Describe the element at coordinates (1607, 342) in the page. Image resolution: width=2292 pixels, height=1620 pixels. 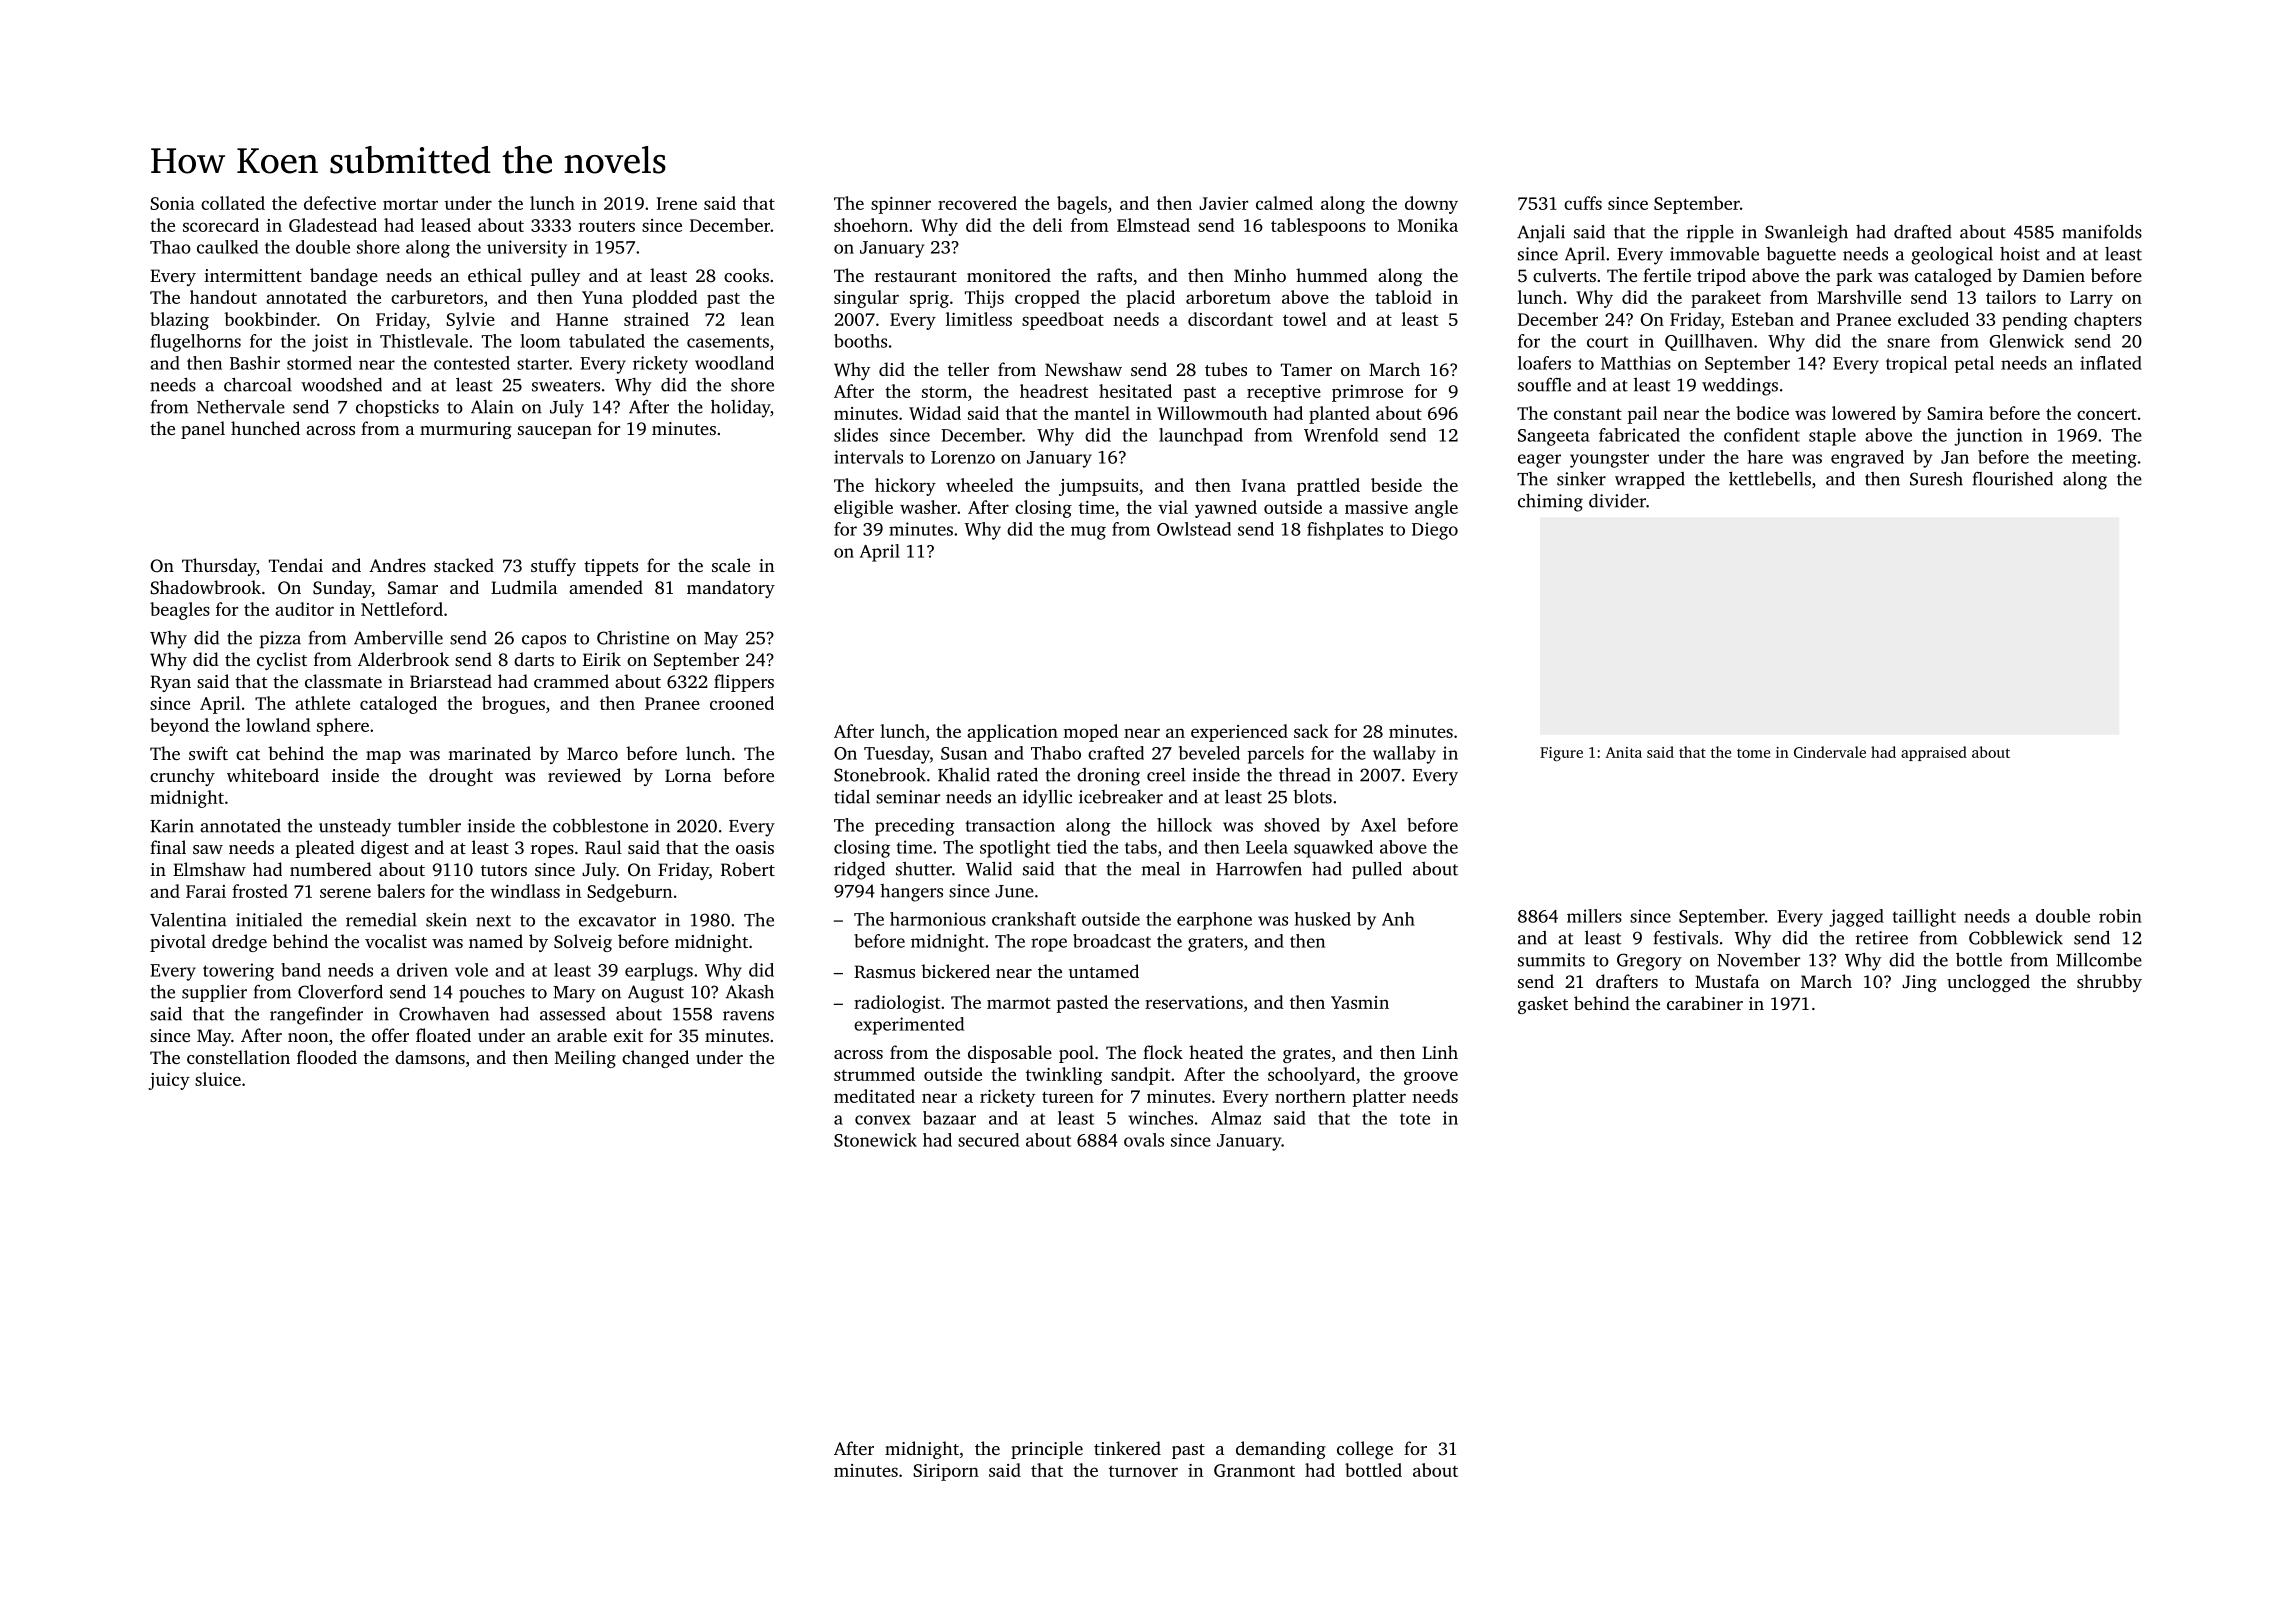
I see `court` at that location.
